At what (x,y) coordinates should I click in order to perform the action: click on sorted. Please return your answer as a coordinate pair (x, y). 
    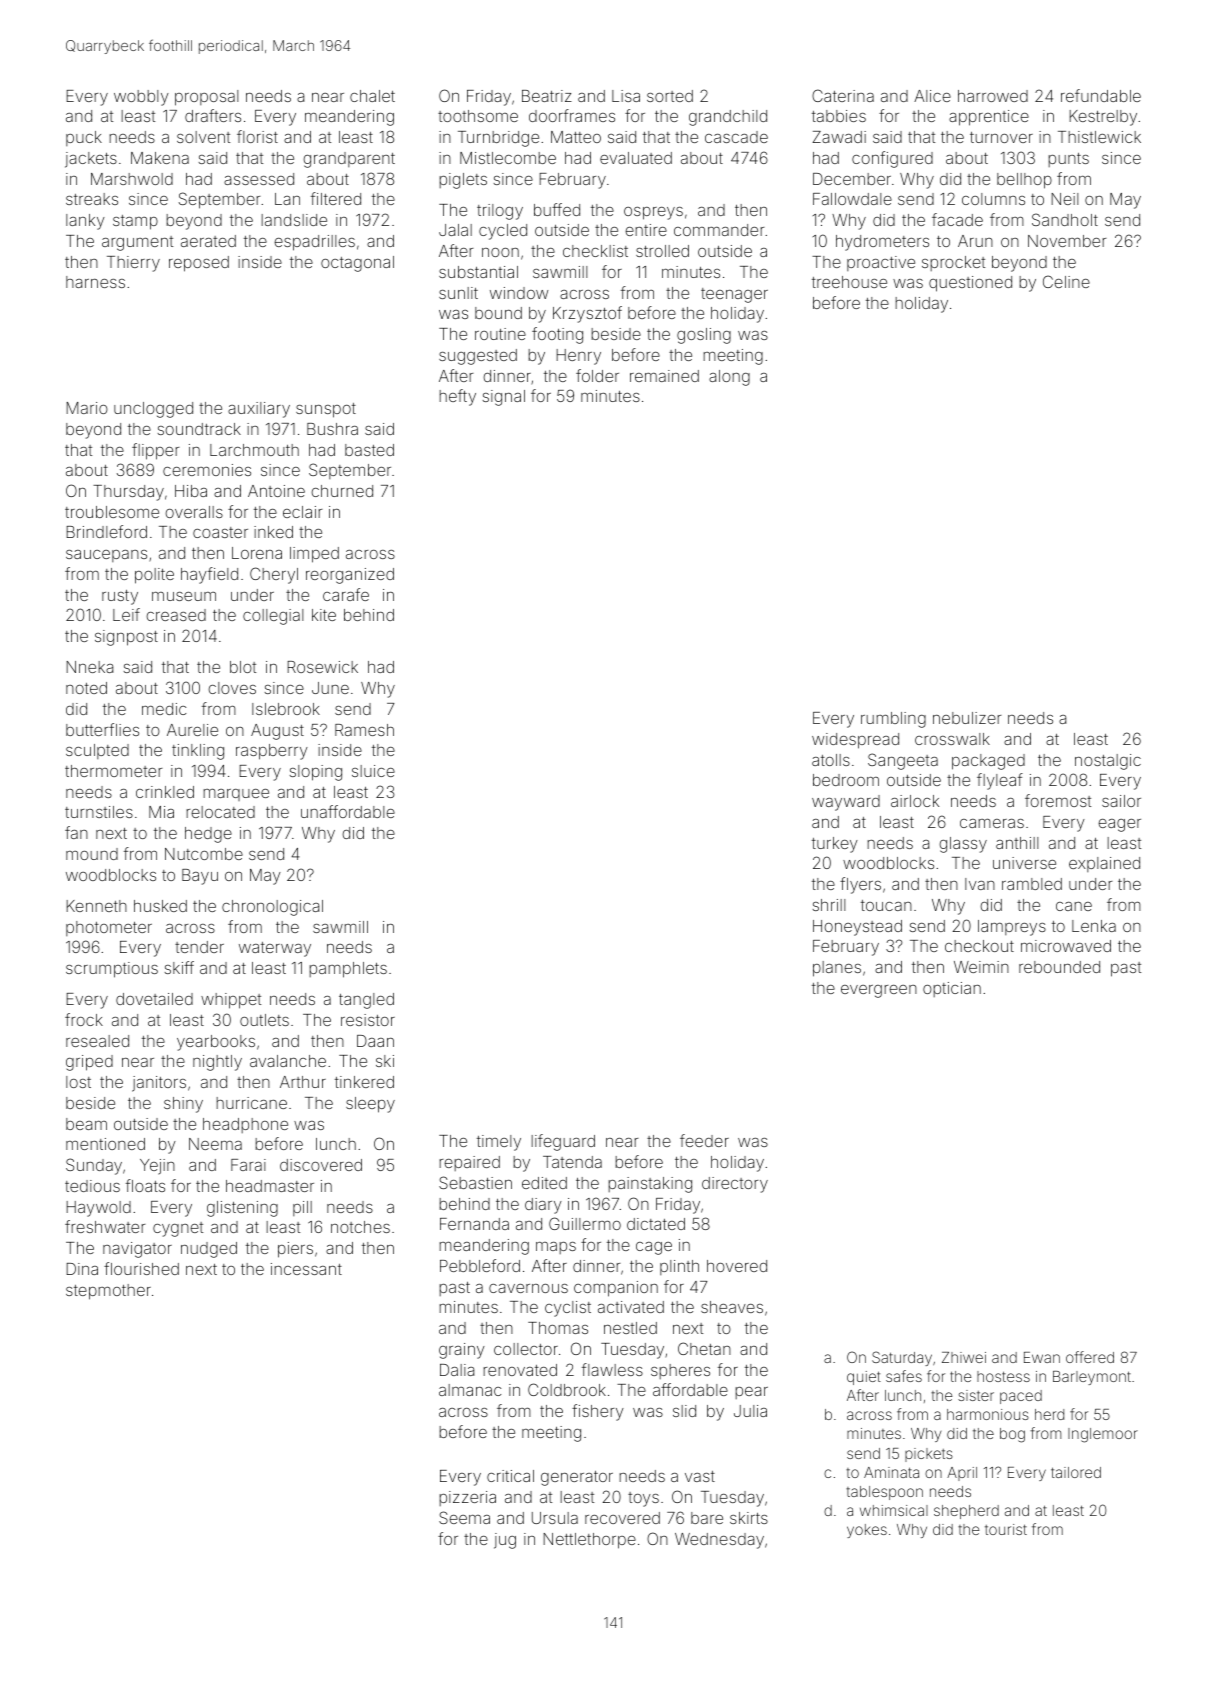
    Looking at the image, I should click on (670, 96).
